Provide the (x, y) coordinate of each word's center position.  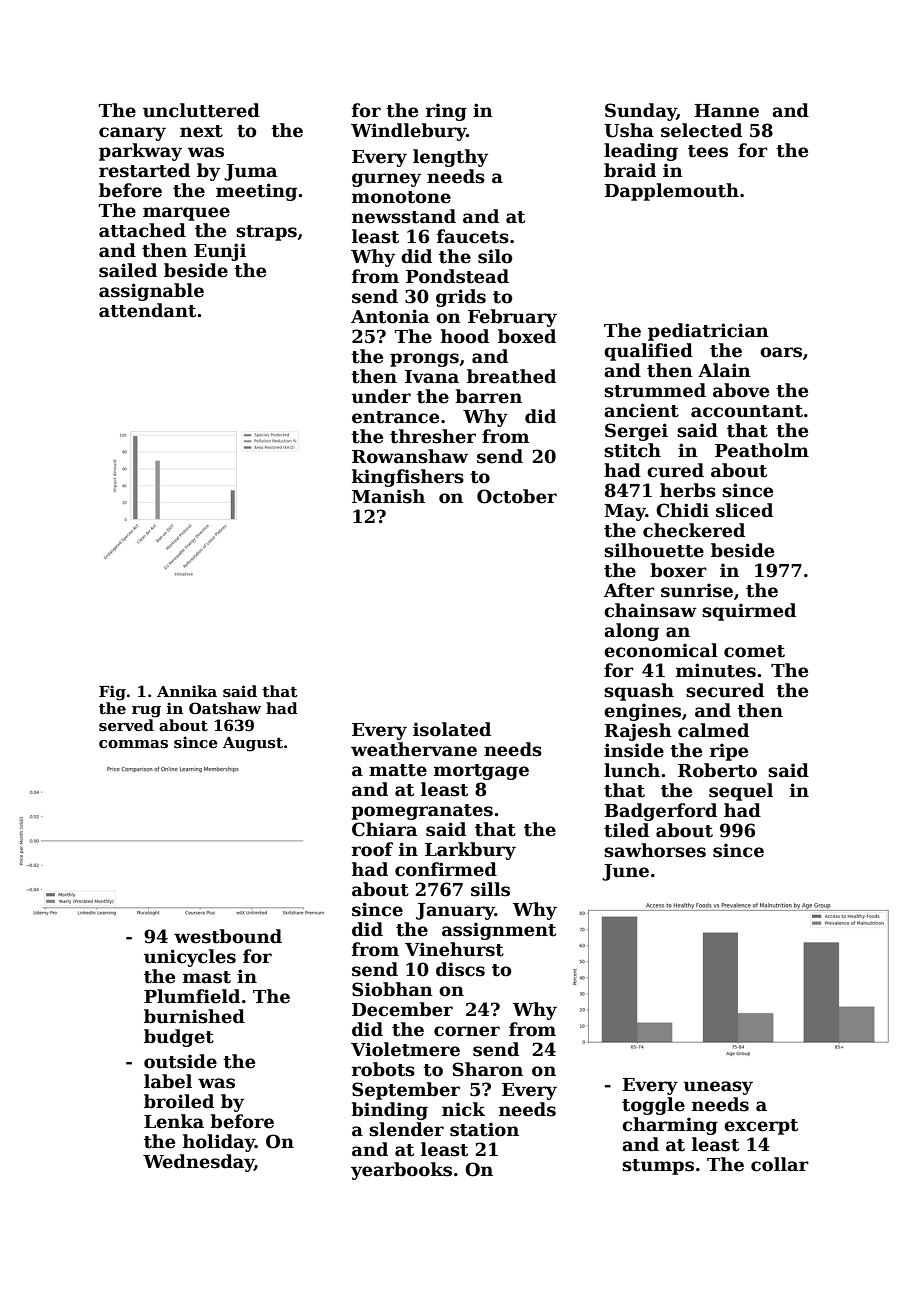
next (201, 131)
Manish (388, 496)
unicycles (190, 958)
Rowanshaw (410, 456)
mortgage (481, 772)
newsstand (404, 216)
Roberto (717, 770)
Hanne (726, 111)
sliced (744, 510)
